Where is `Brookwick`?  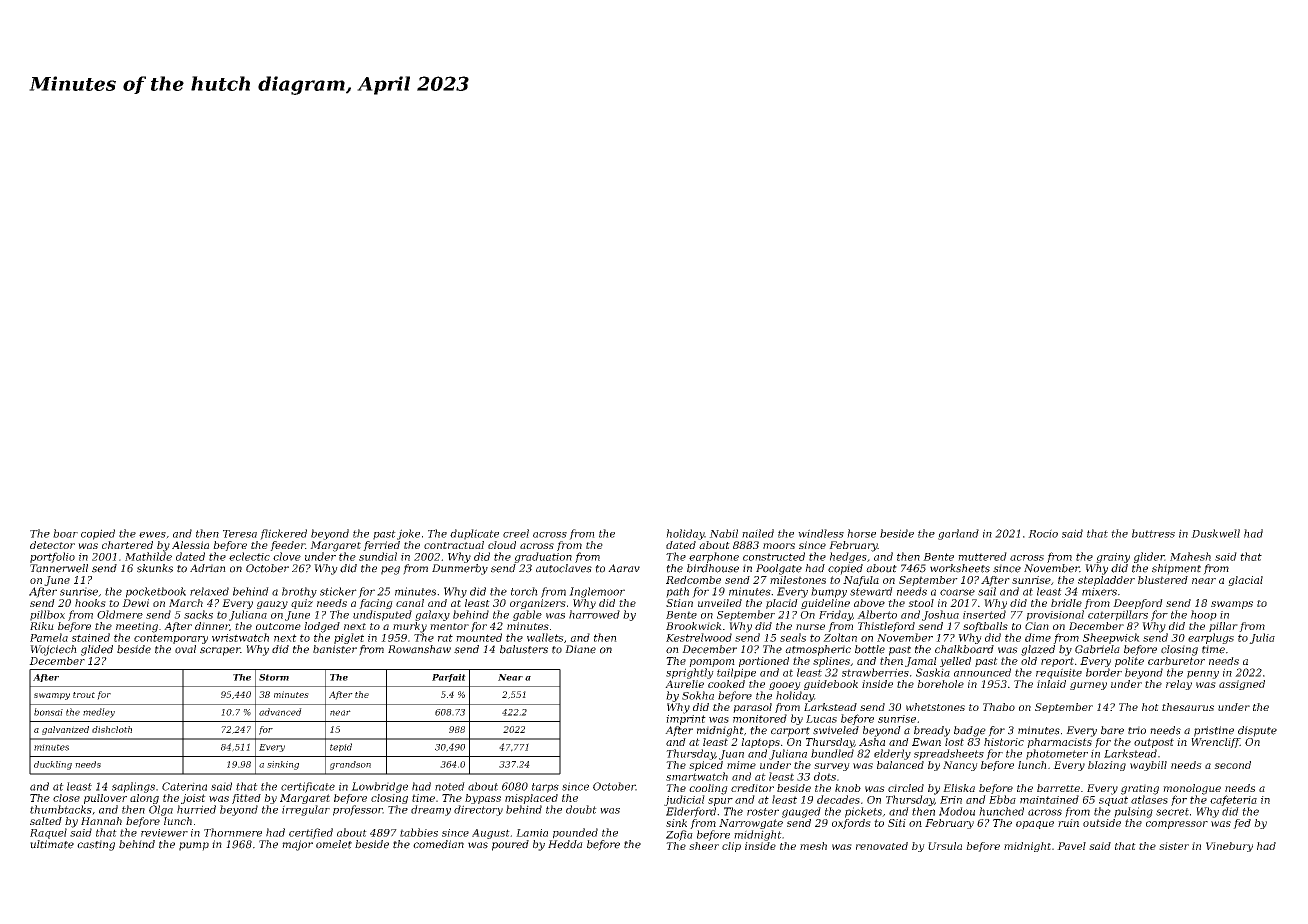
Brookwick is located at coordinates (694, 626).
